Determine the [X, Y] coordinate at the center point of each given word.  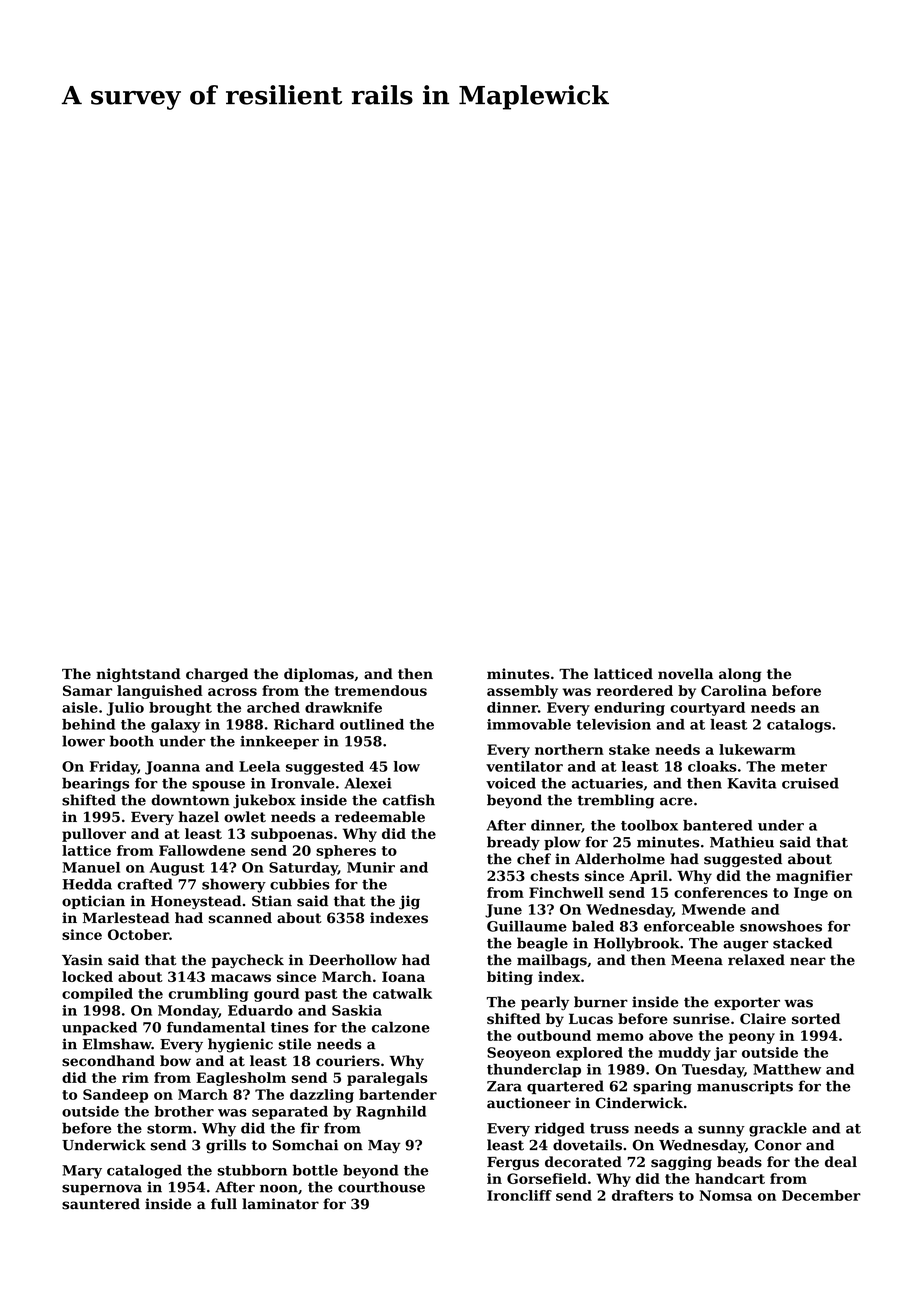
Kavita [751, 783]
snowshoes [781, 926]
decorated [583, 1162]
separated [290, 1113]
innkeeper [279, 742]
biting [510, 978]
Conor [778, 1145]
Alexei [368, 783]
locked [87, 976]
